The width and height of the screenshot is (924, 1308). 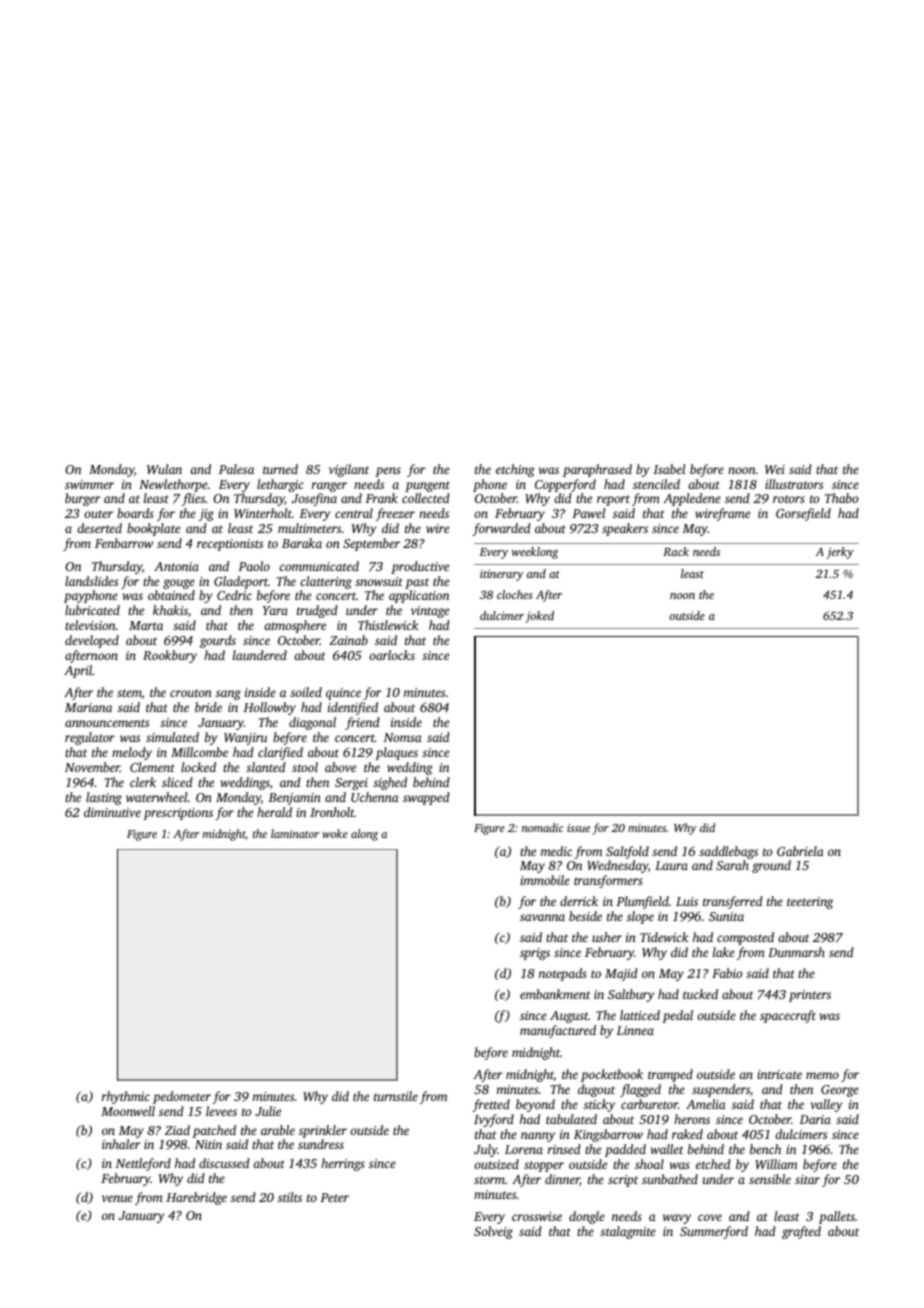 What do you see at coordinates (182, 1097) in the screenshot?
I see `pedometer` at bounding box center [182, 1097].
